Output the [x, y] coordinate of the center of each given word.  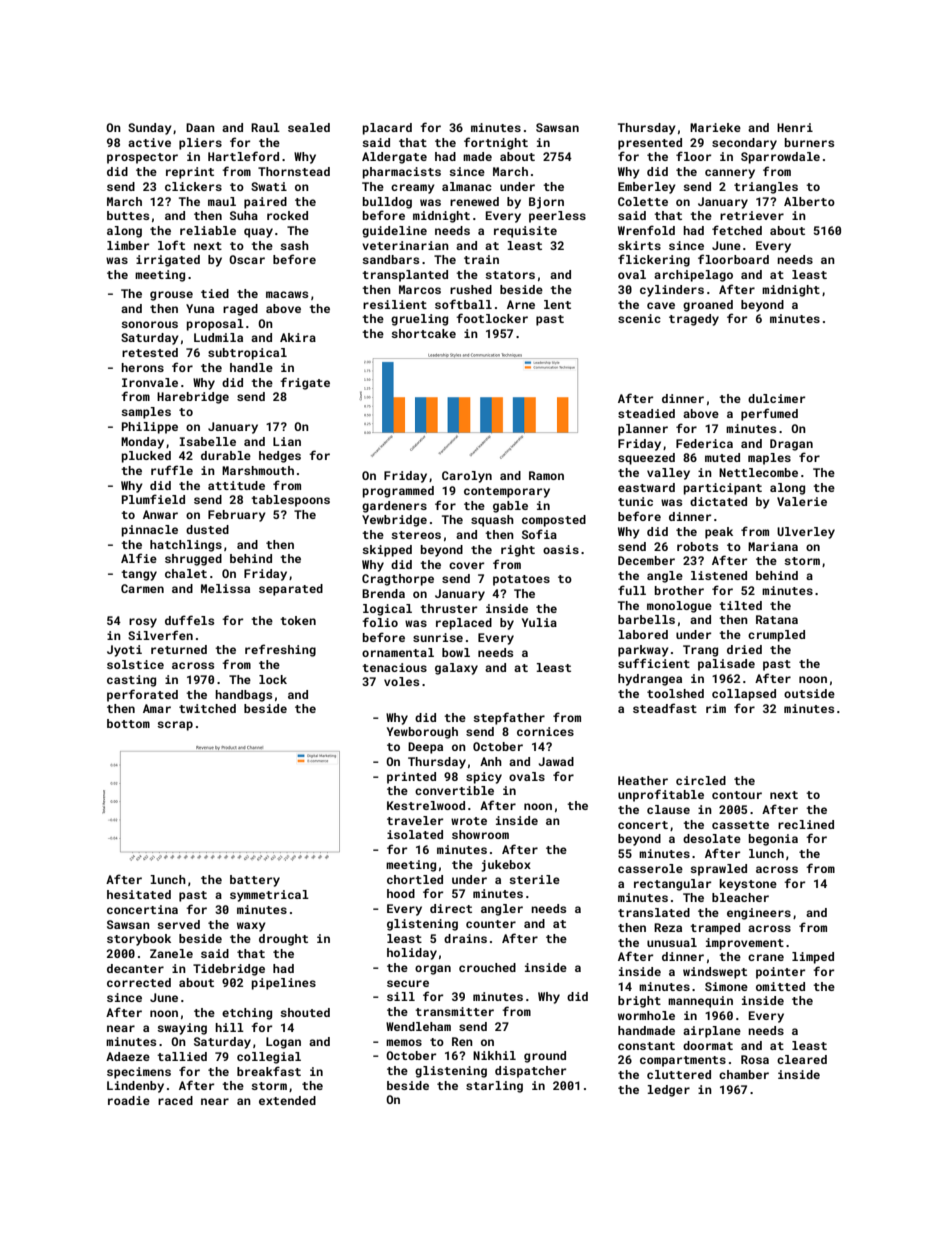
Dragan [791, 445]
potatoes [521, 580]
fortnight [496, 143]
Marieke [715, 127]
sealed [309, 127]
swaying [182, 1029]
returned [179, 649]
